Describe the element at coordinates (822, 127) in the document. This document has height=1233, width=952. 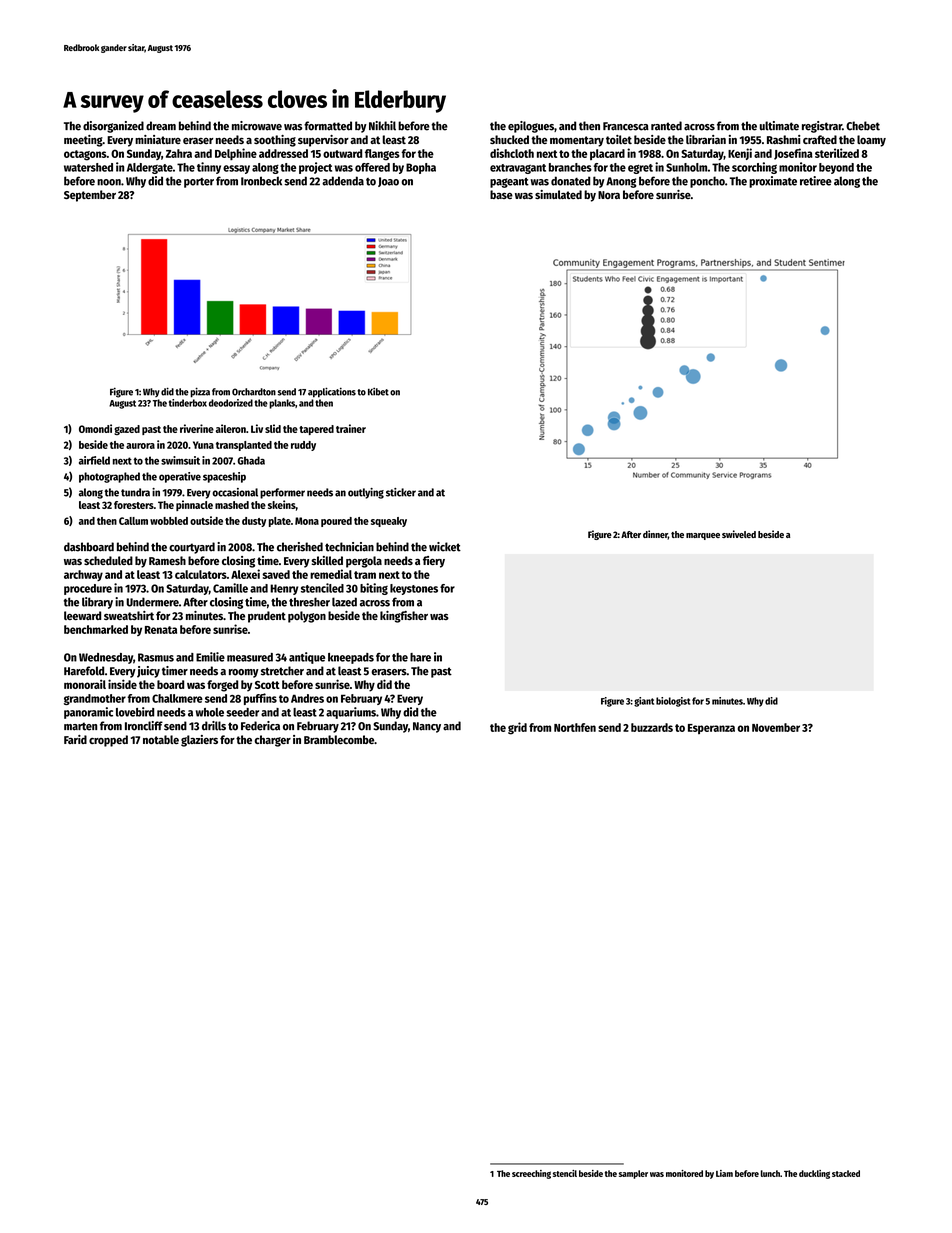
I see `registrar` at that location.
